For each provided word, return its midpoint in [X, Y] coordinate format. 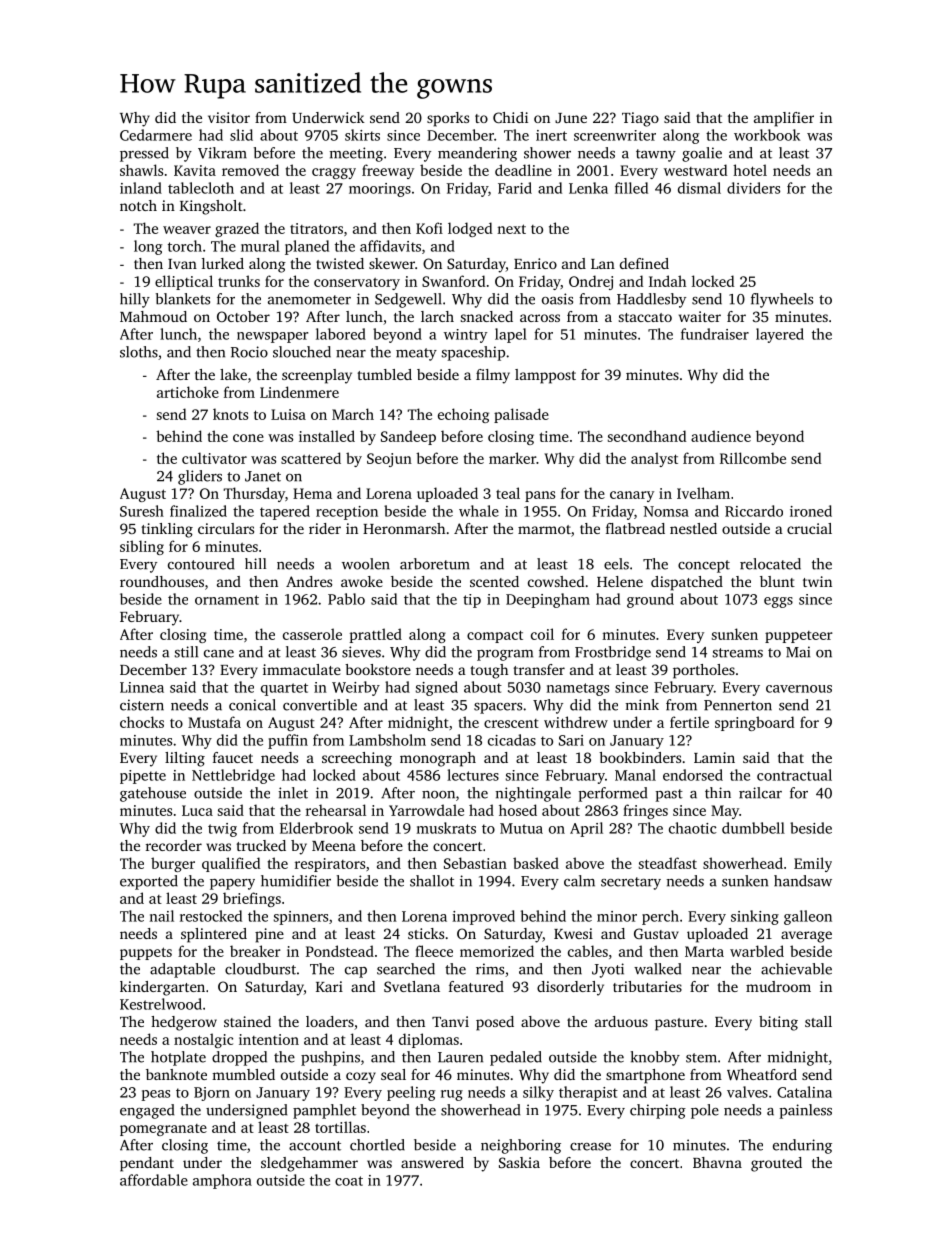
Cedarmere [156, 135]
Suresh [142, 511]
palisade [521, 415]
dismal [699, 188]
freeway [388, 171]
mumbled [243, 1074]
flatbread [635, 528]
